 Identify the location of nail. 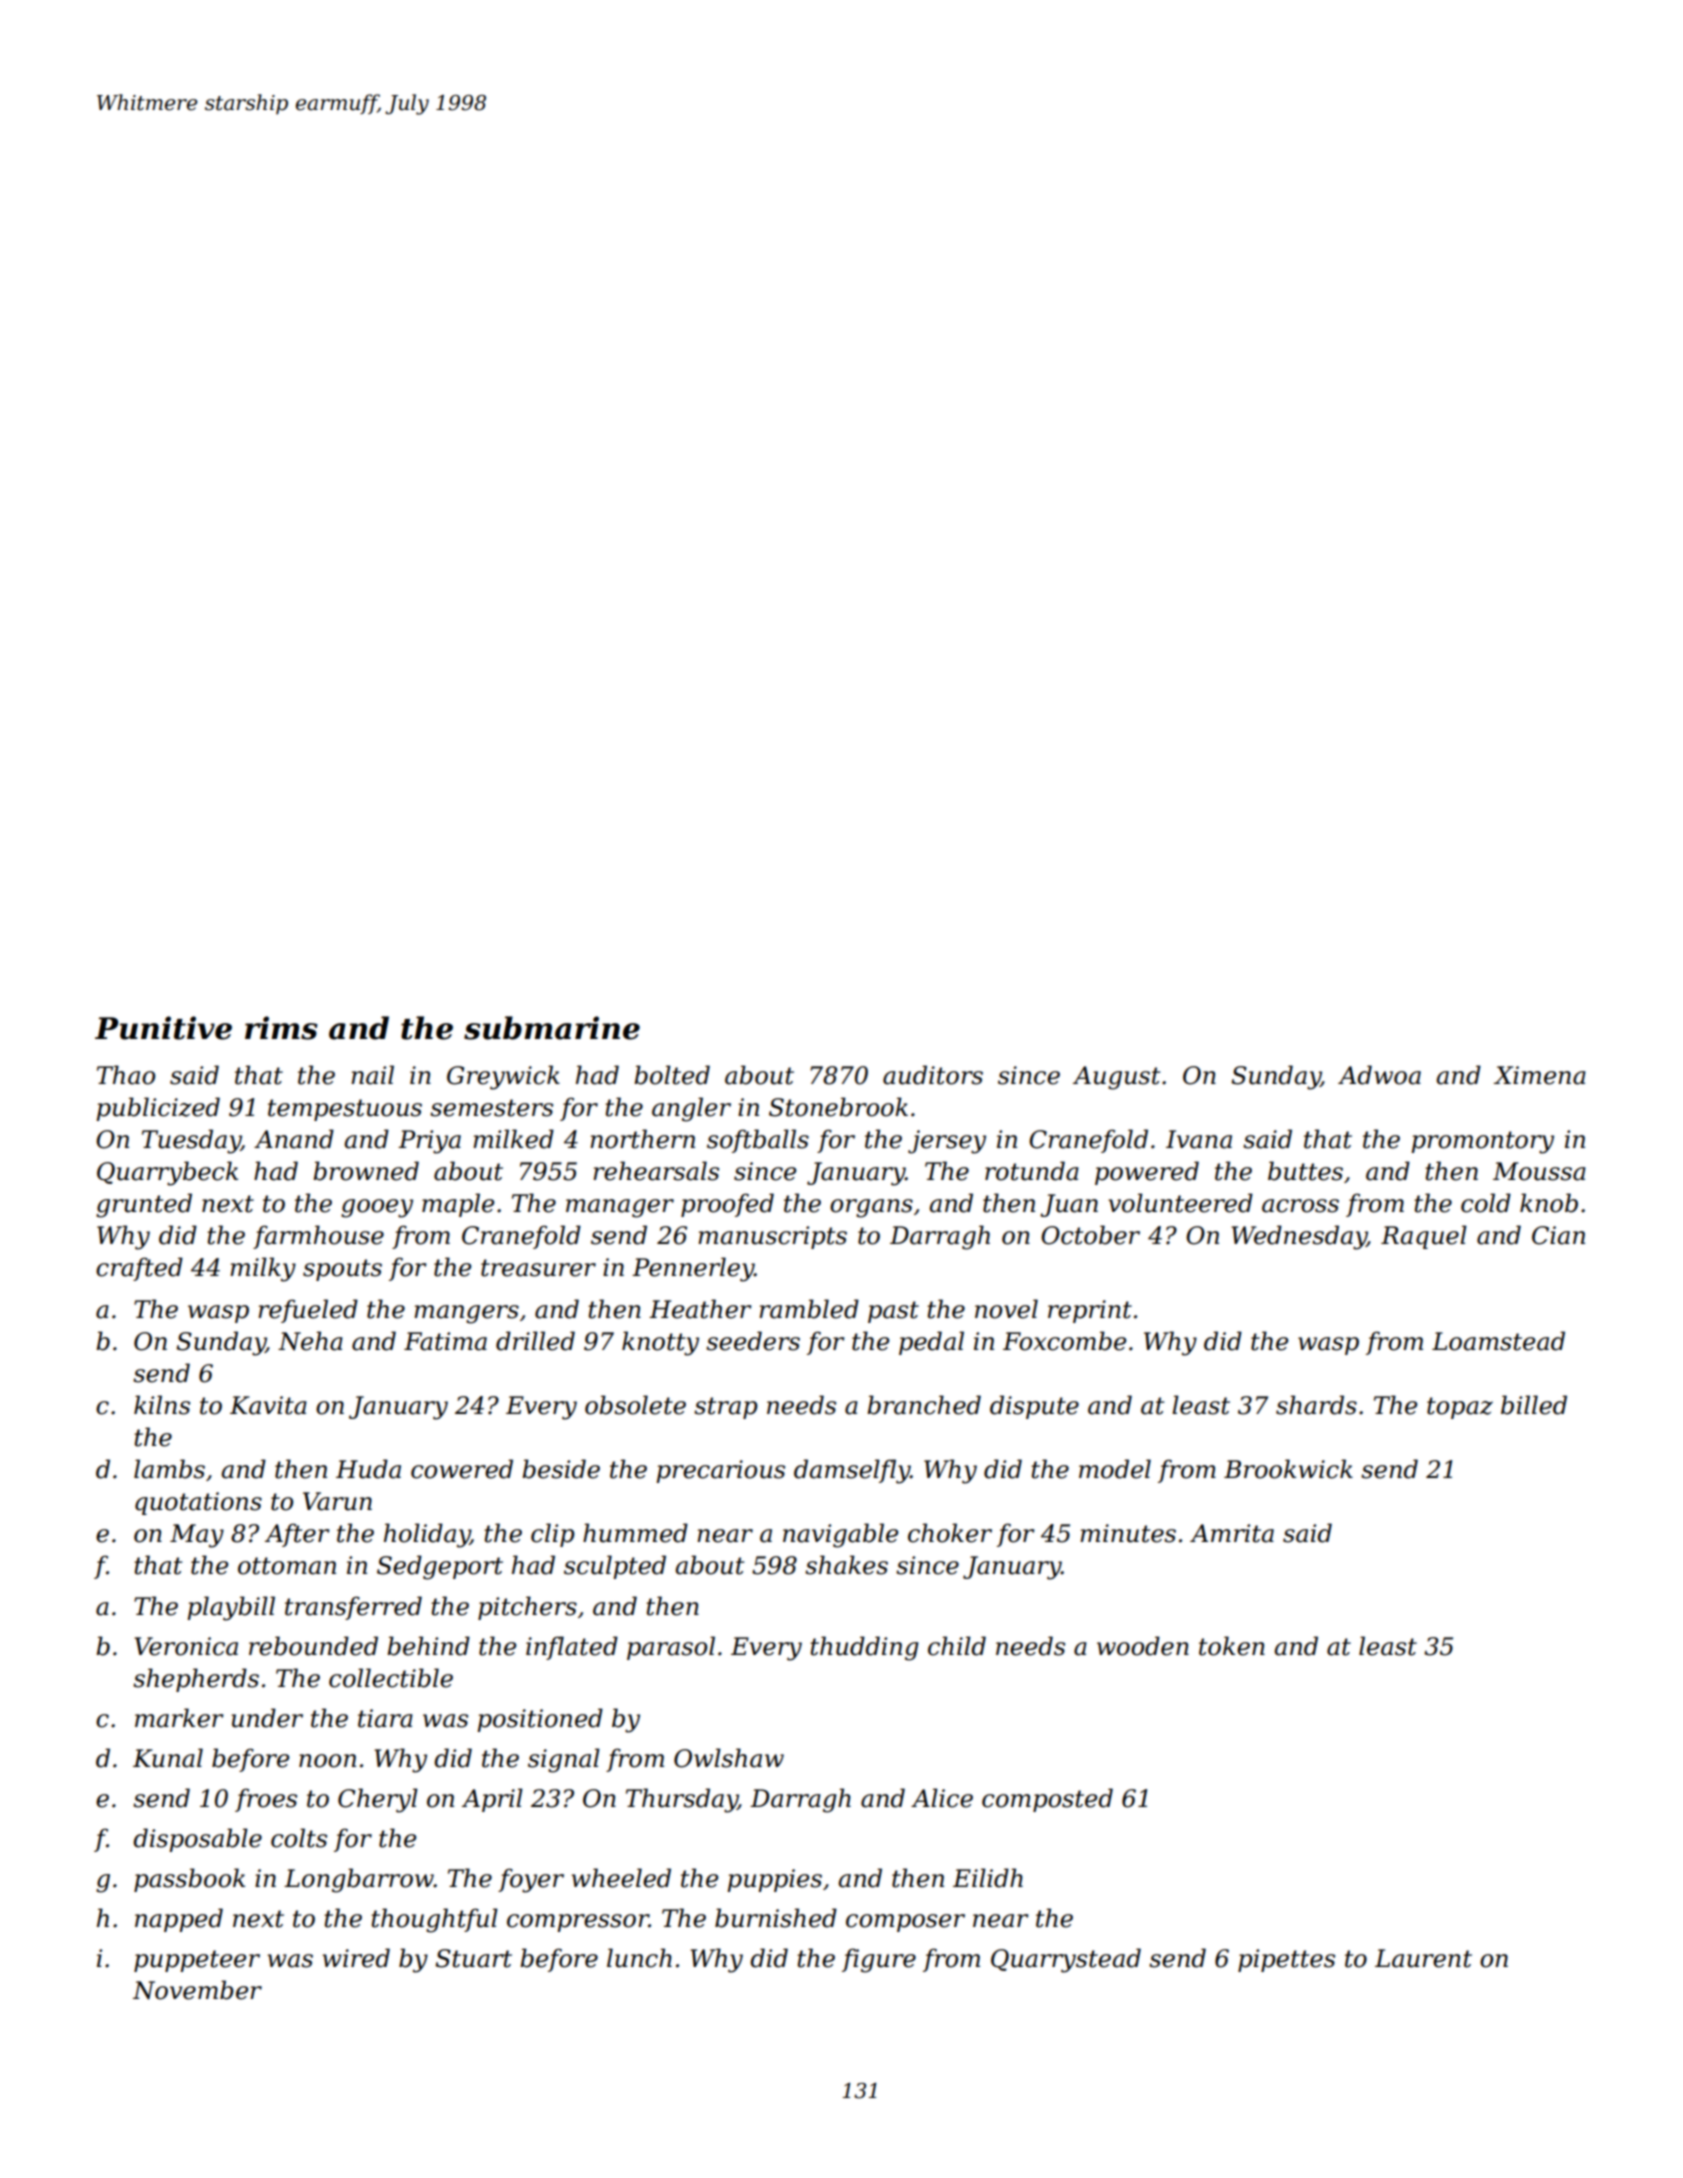
(372, 1075).
